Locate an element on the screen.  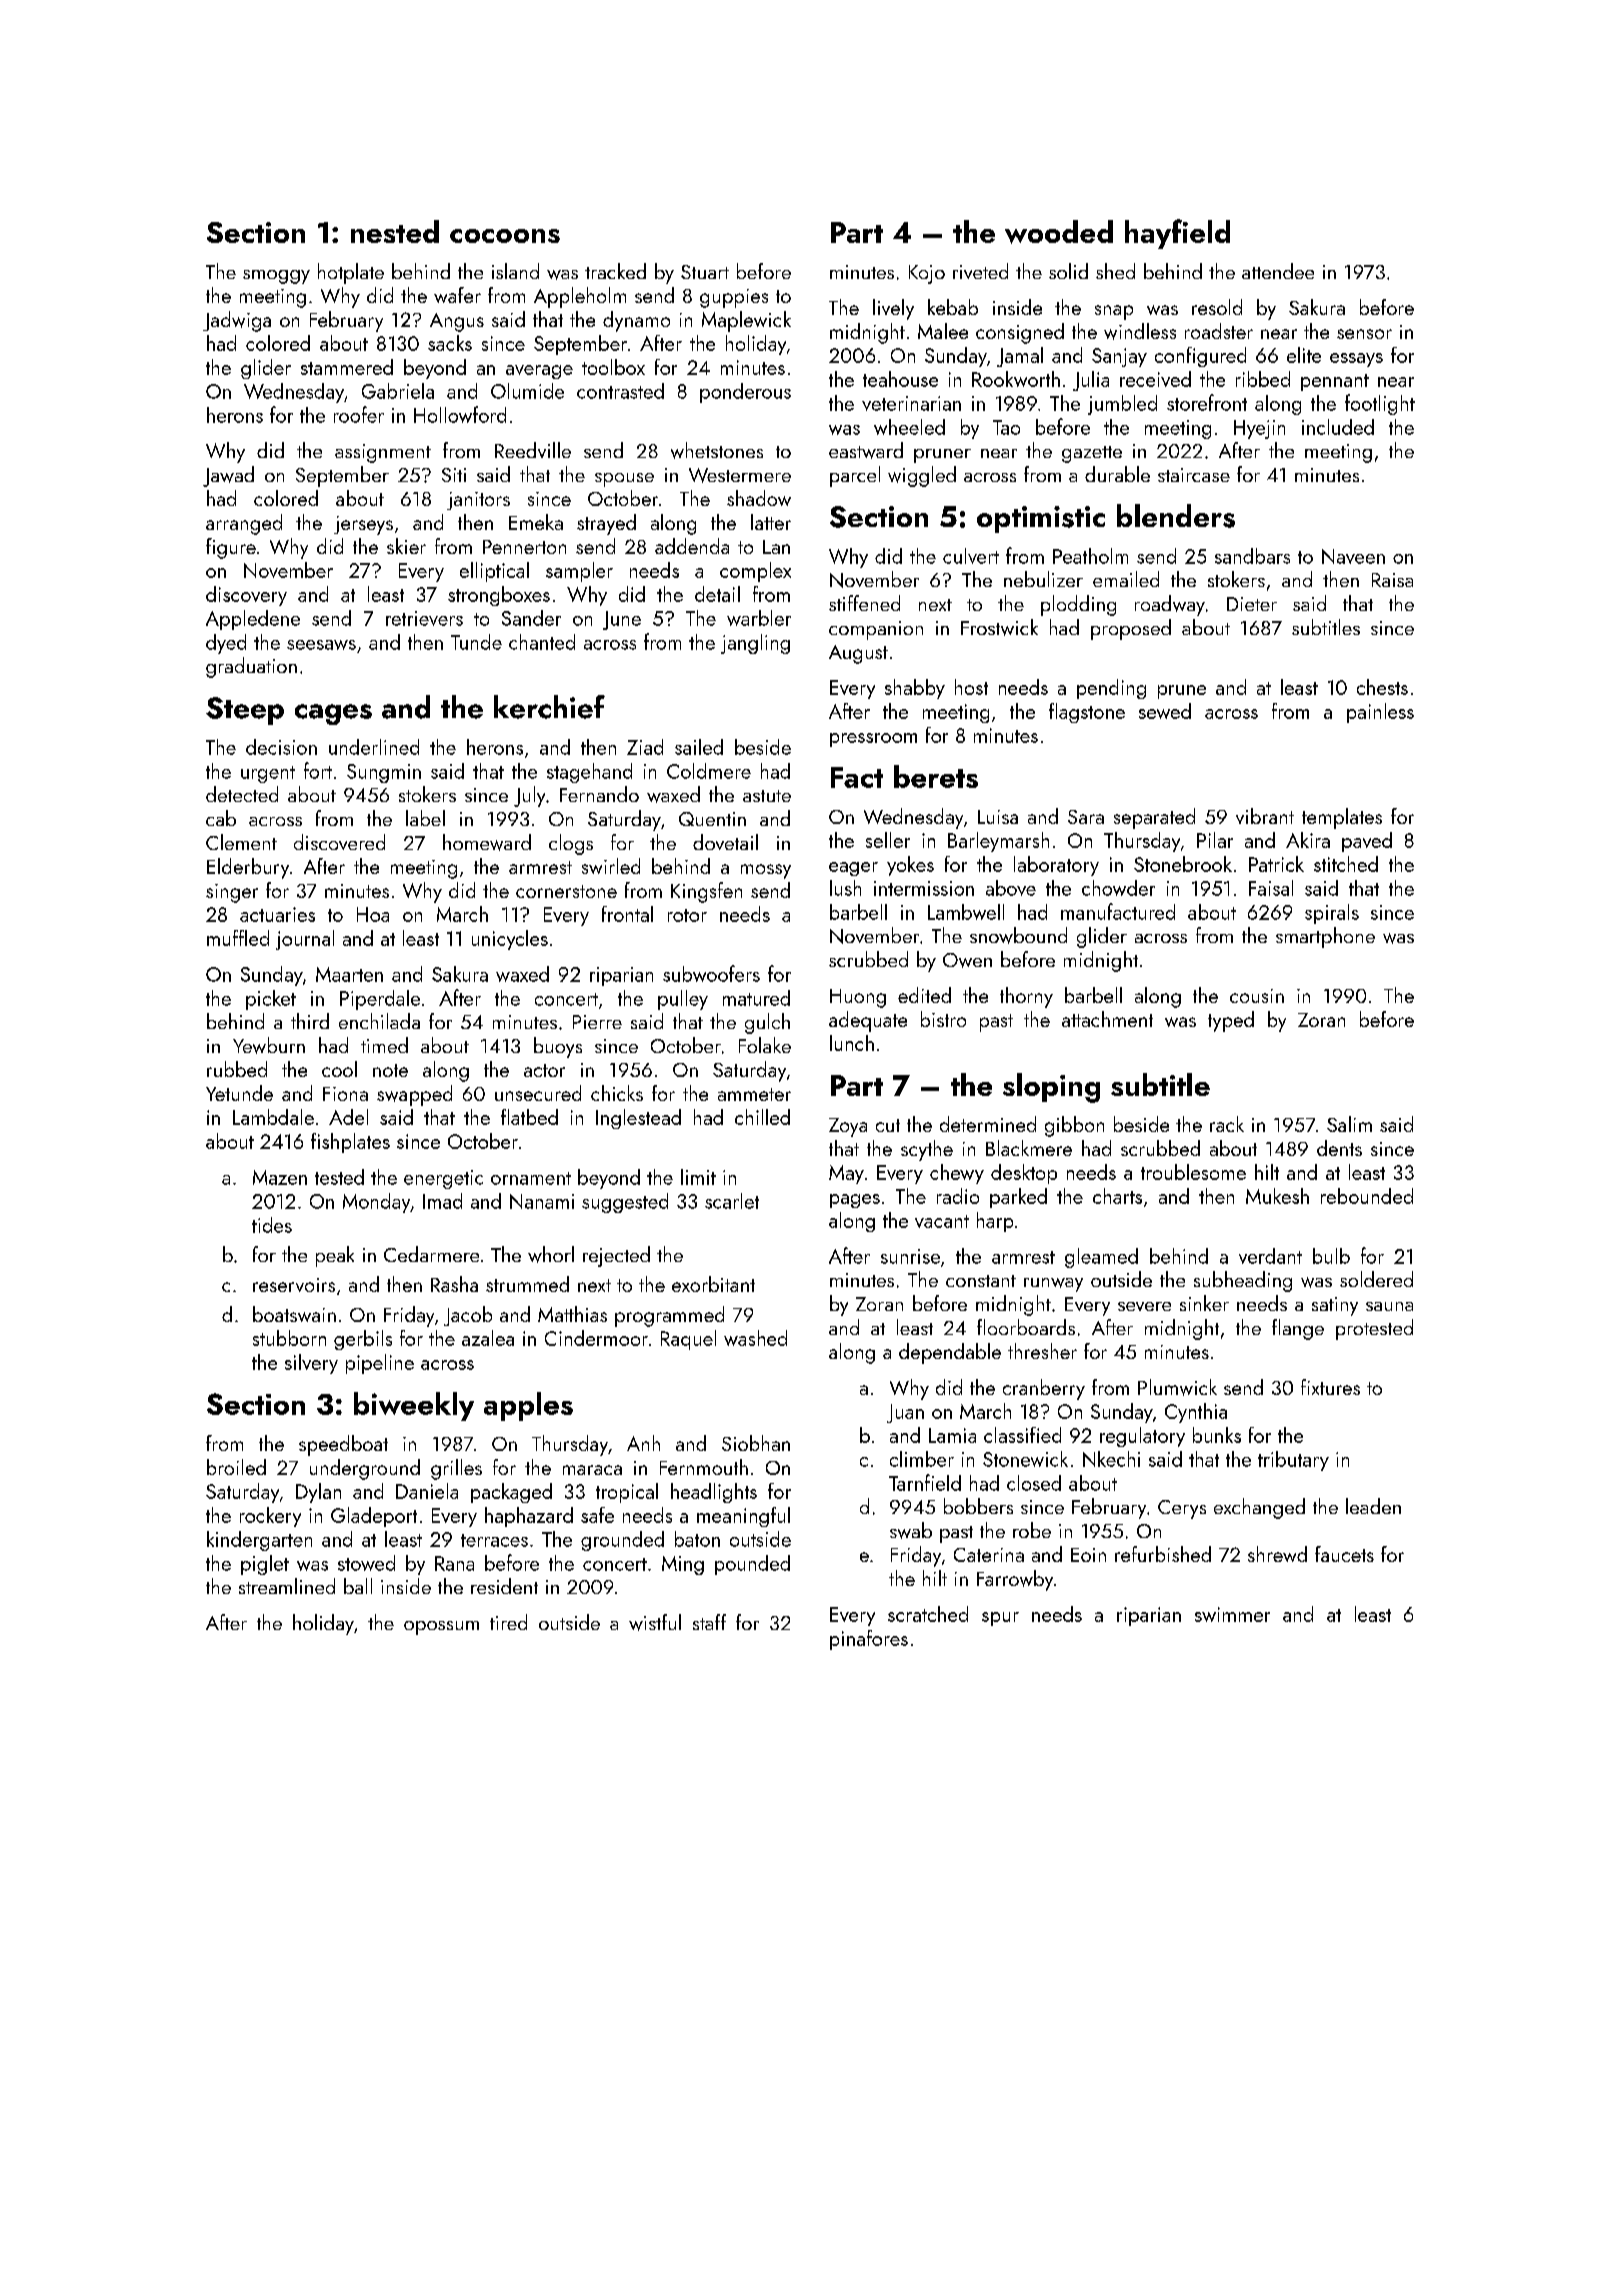
jumbled is located at coordinates (1122, 405).
